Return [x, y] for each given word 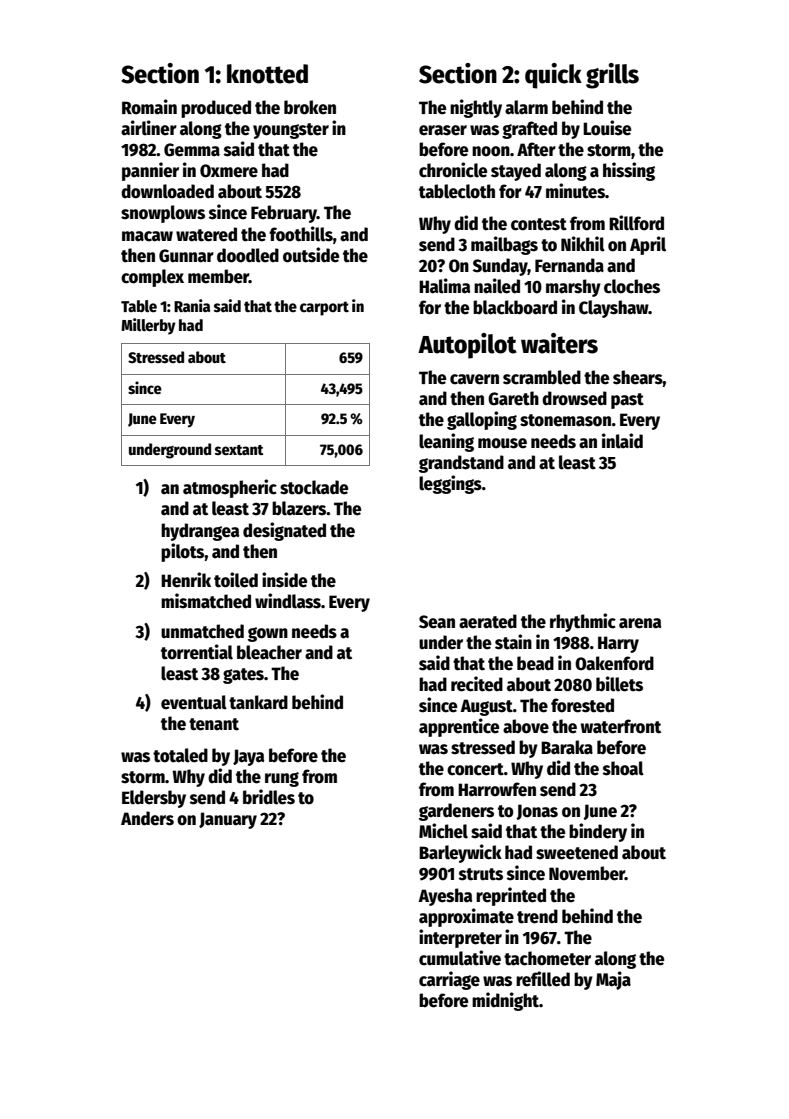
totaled [180, 755]
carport [324, 308]
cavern [474, 379]
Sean [437, 622]
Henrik [186, 580]
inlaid [622, 441]
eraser [443, 130]
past [627, 401]
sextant [239, 450]
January [228, 820]
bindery [598, 832]
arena [640, 623]
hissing [629, 171]
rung [282, 779]
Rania [192, 305]
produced [216, 109]
